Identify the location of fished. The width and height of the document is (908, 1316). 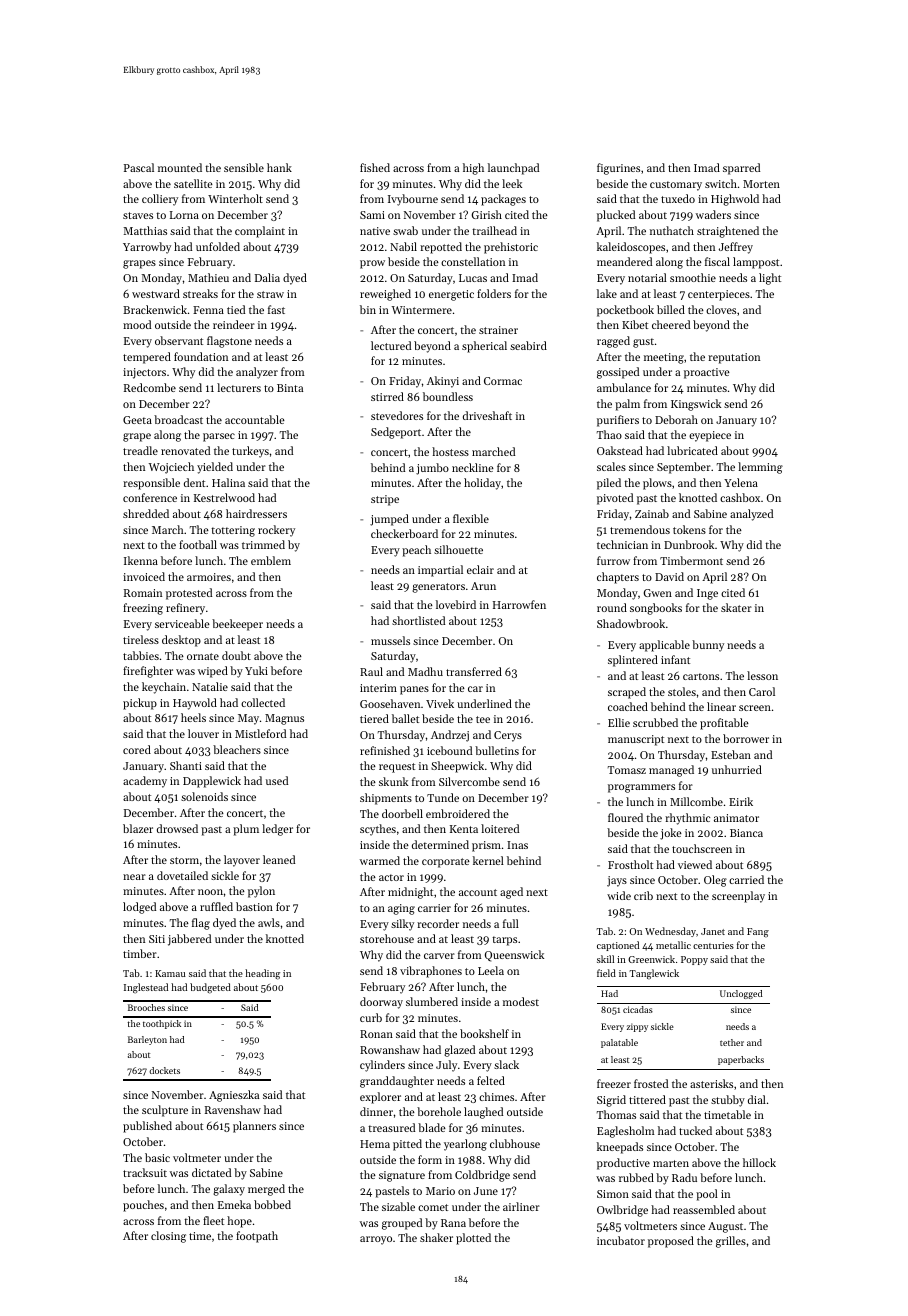
(375, 167).
